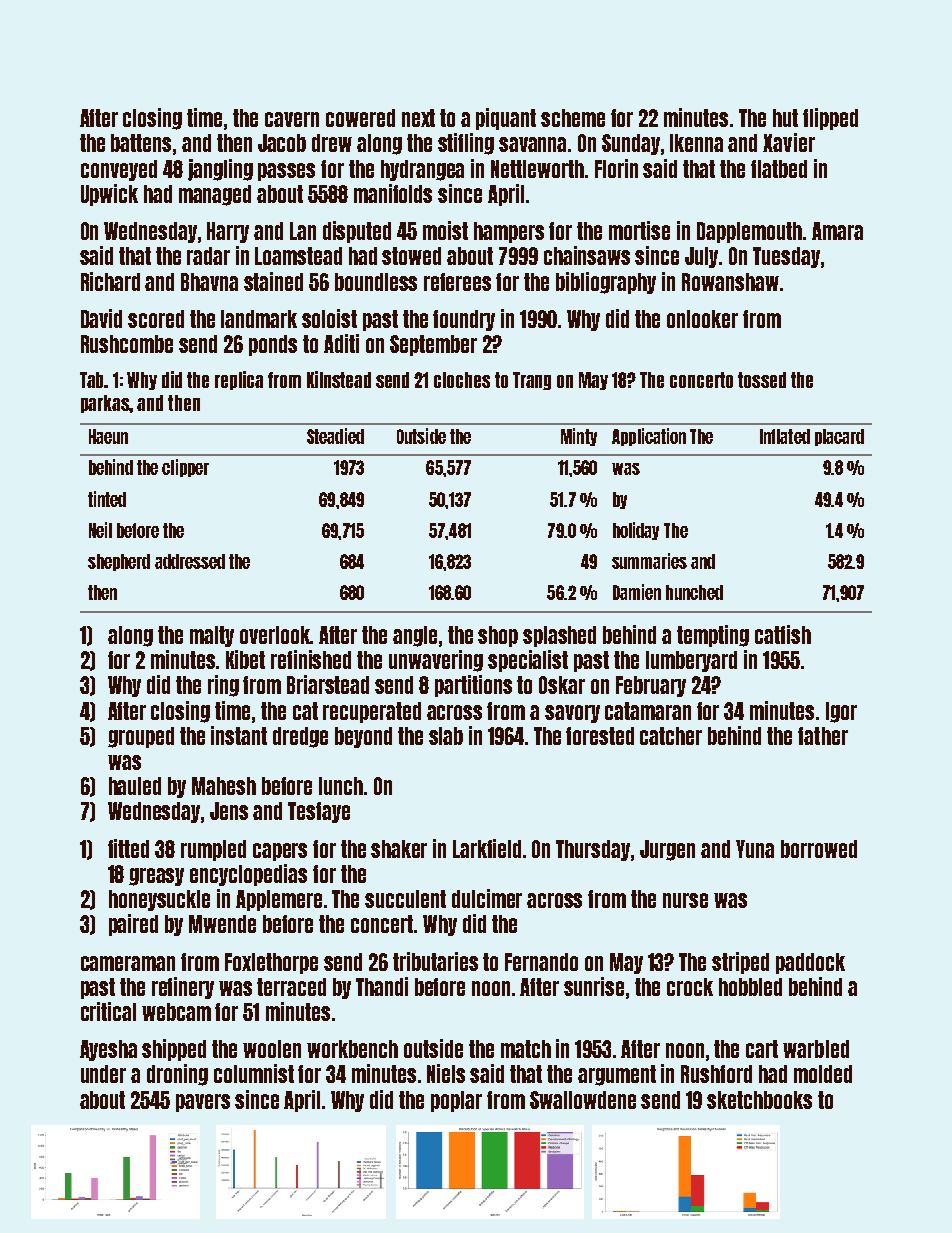 The width and height of the screenshot is (952, 1233). Describe the element at coordinates (332, 143) in the screenshot. I see `drew` at that location.
